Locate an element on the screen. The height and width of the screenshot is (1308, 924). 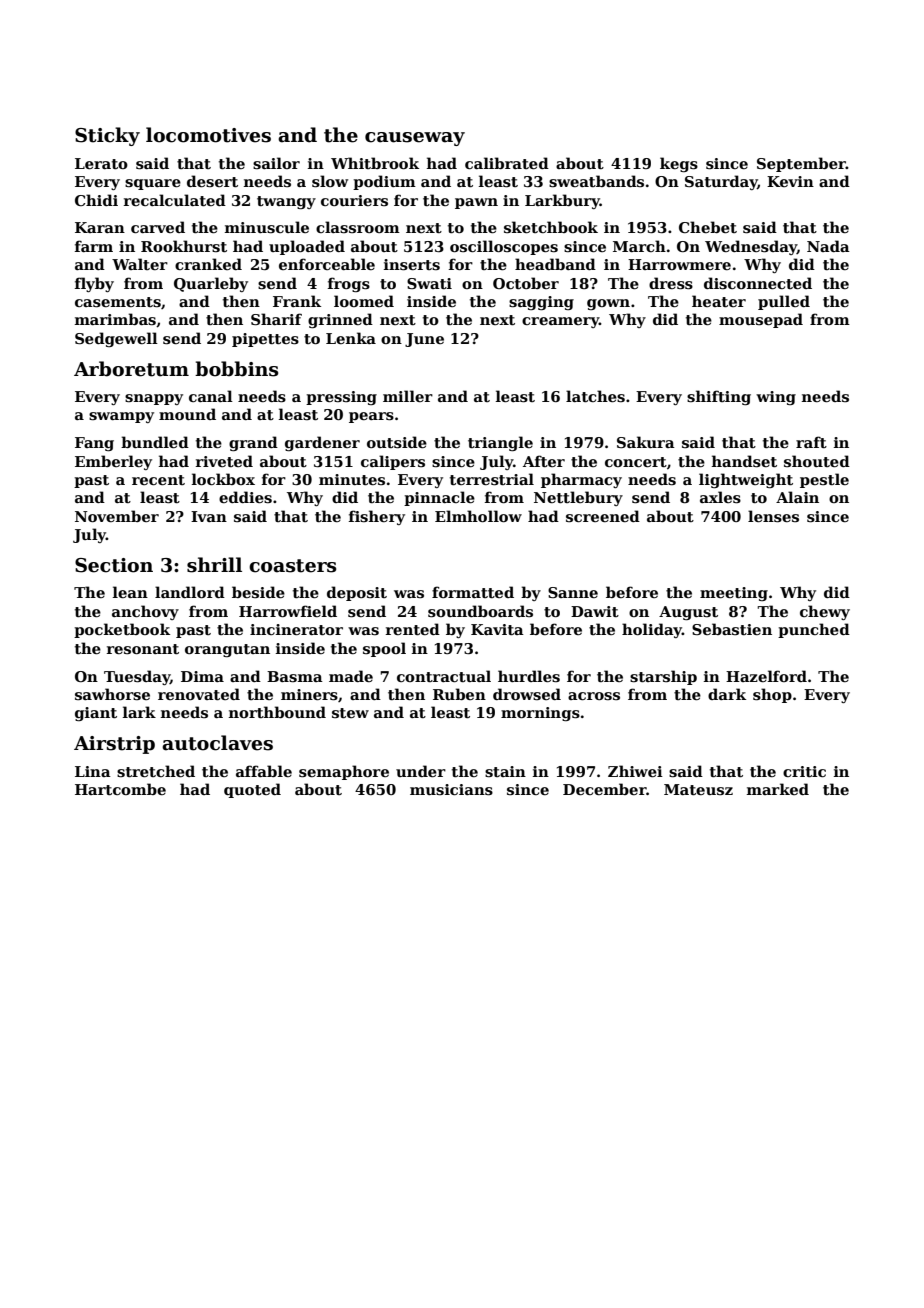
pharmacy is located at coordinates (581, 480).
